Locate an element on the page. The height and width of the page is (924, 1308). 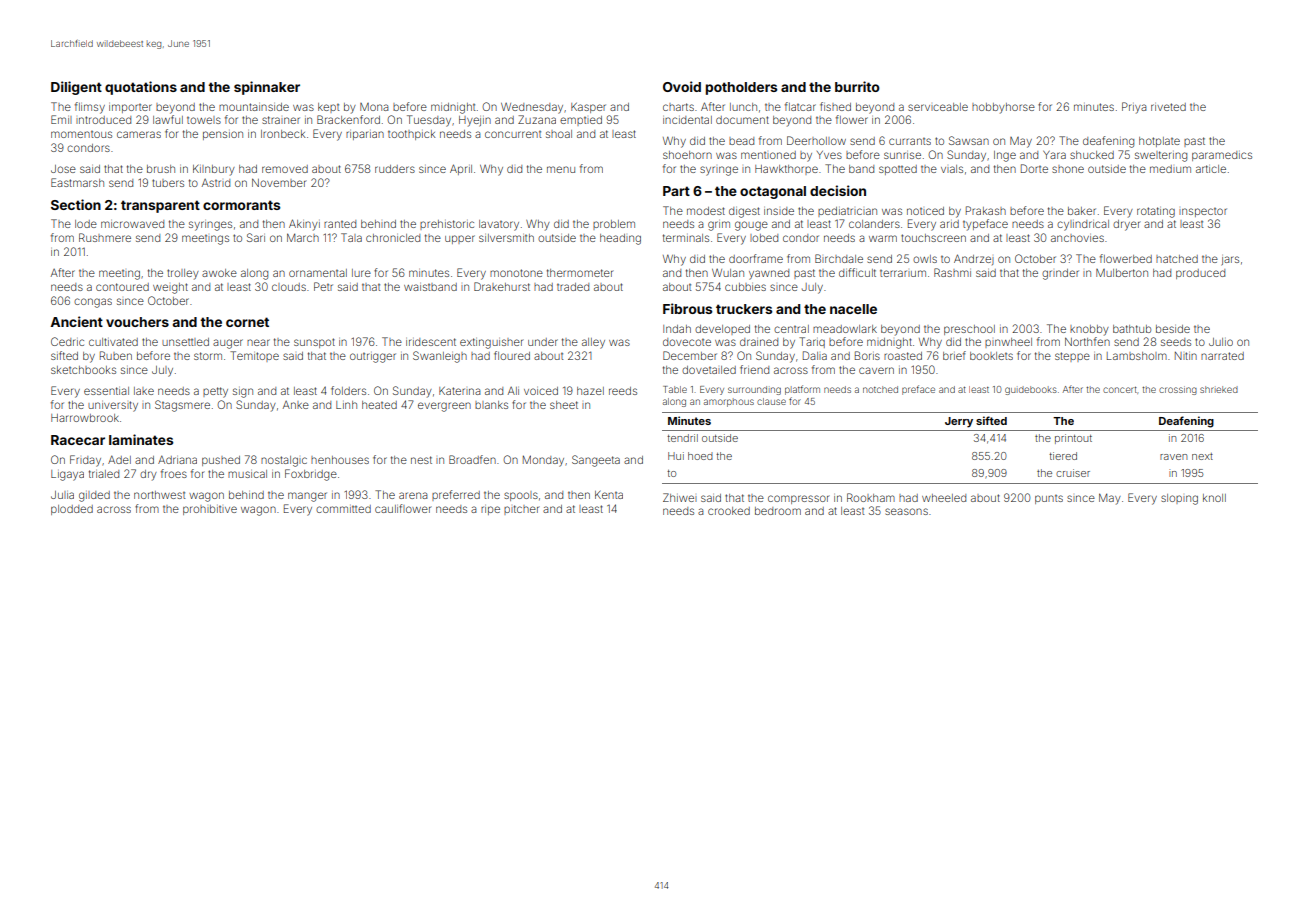
cornet is located at coordinates (247, 322).
